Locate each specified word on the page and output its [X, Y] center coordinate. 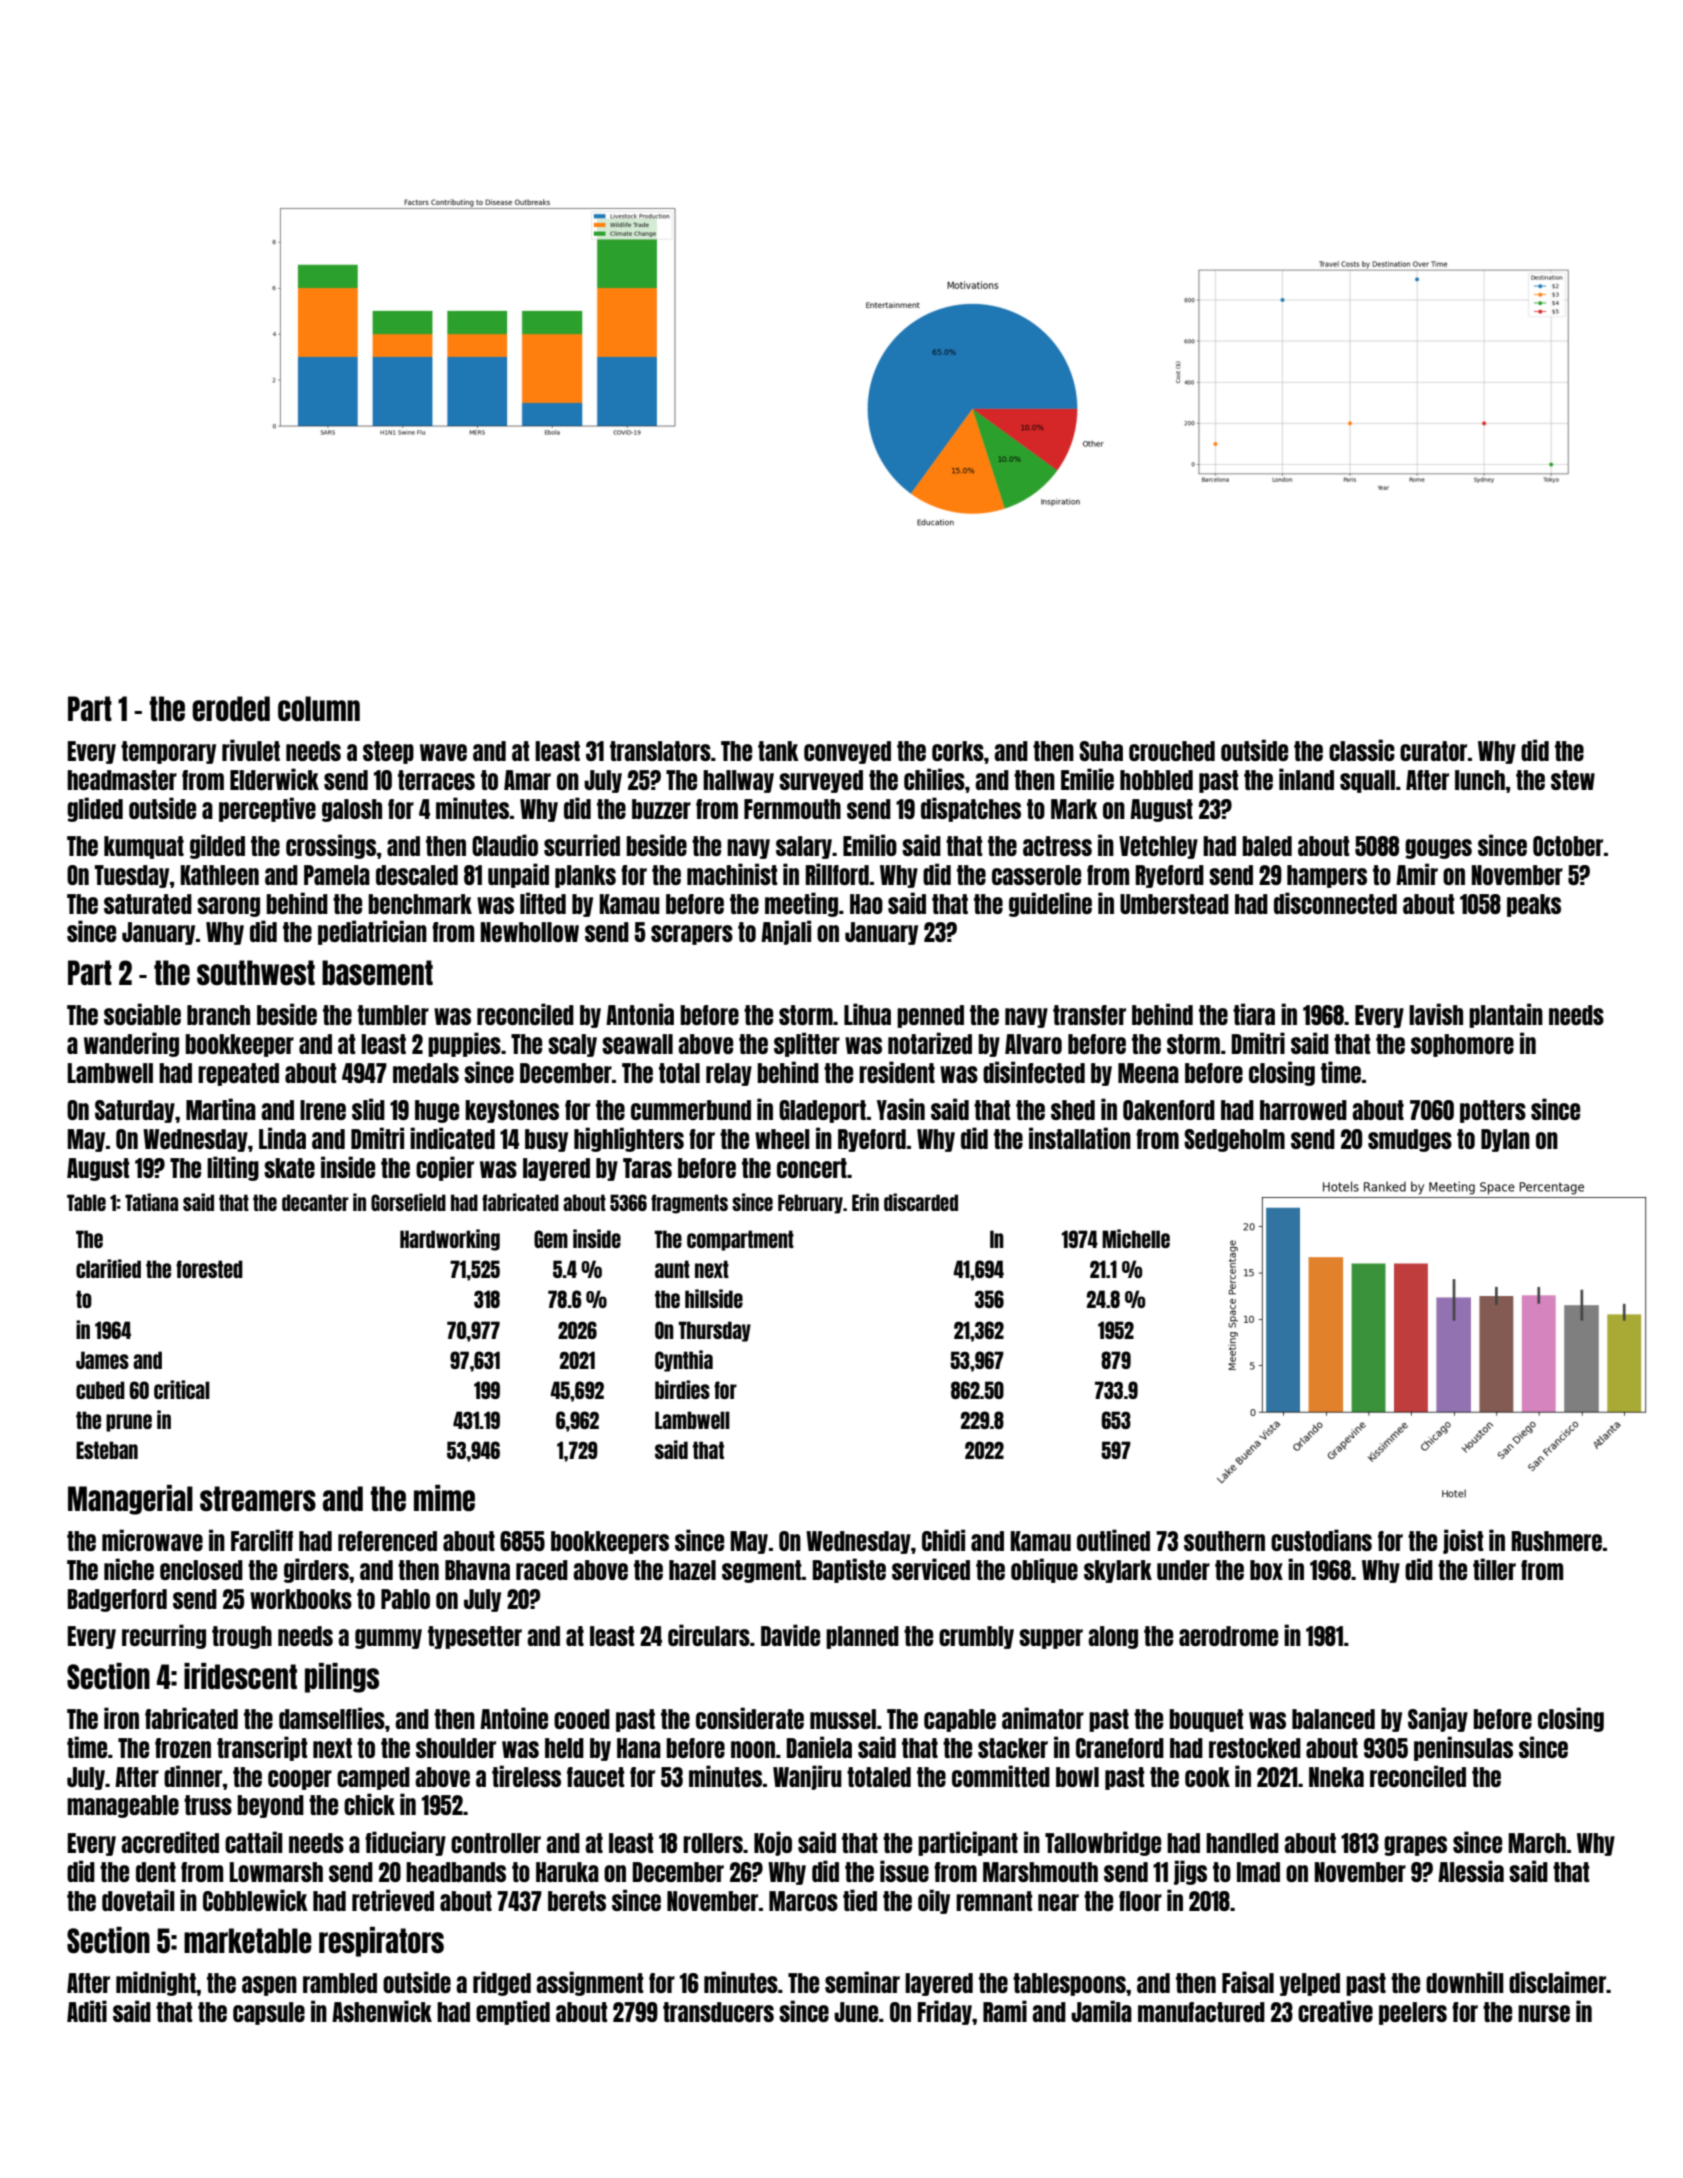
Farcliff [262, 1540]
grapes [1415, 1846]
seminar [862, 1982]
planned [862, 1637]
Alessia [1471, 1871]
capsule [269, 2013]
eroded [231, 708]
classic [1362, 750]
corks [958, 751]
